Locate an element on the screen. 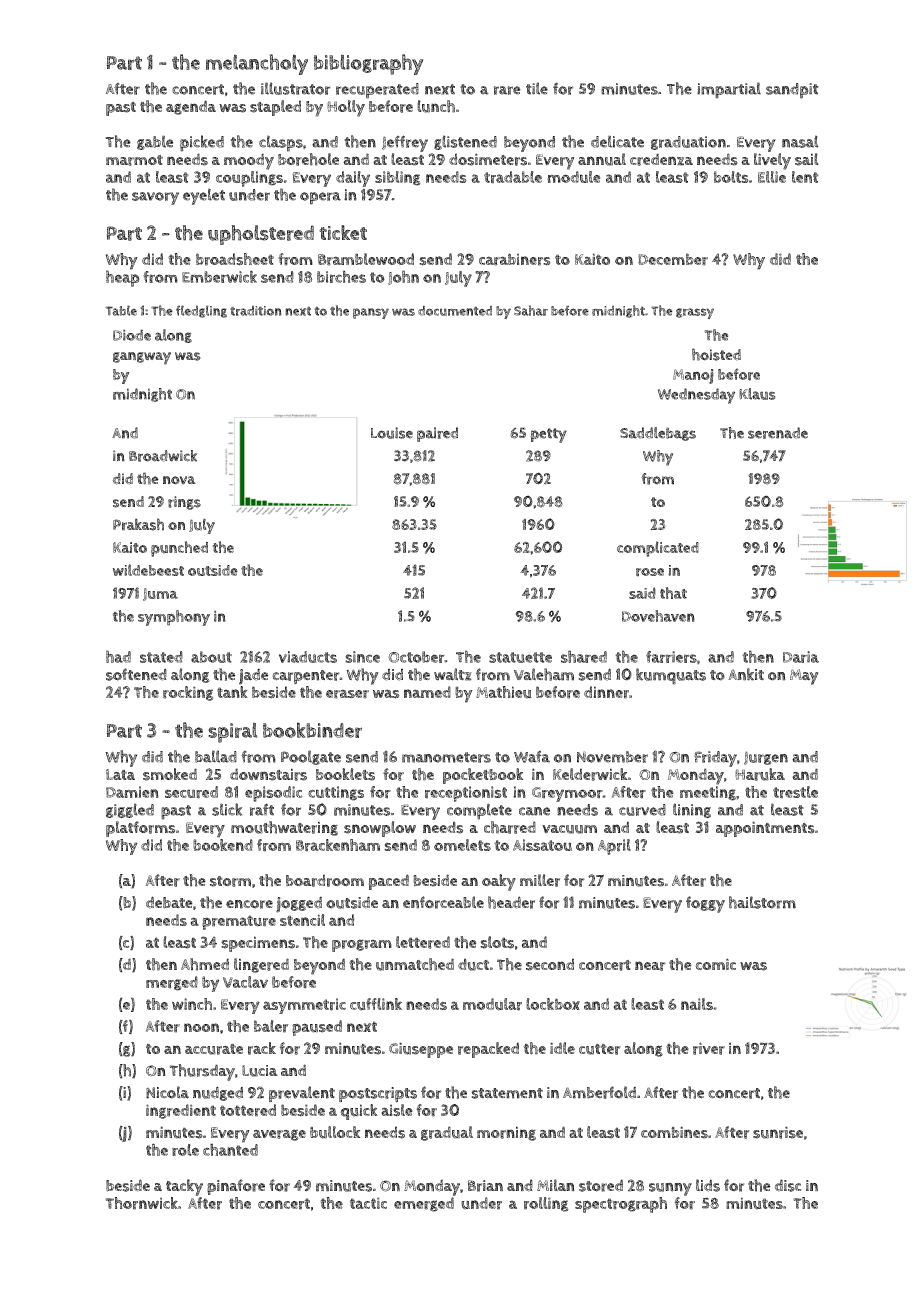  tile is located at coordinates (537, 88).
